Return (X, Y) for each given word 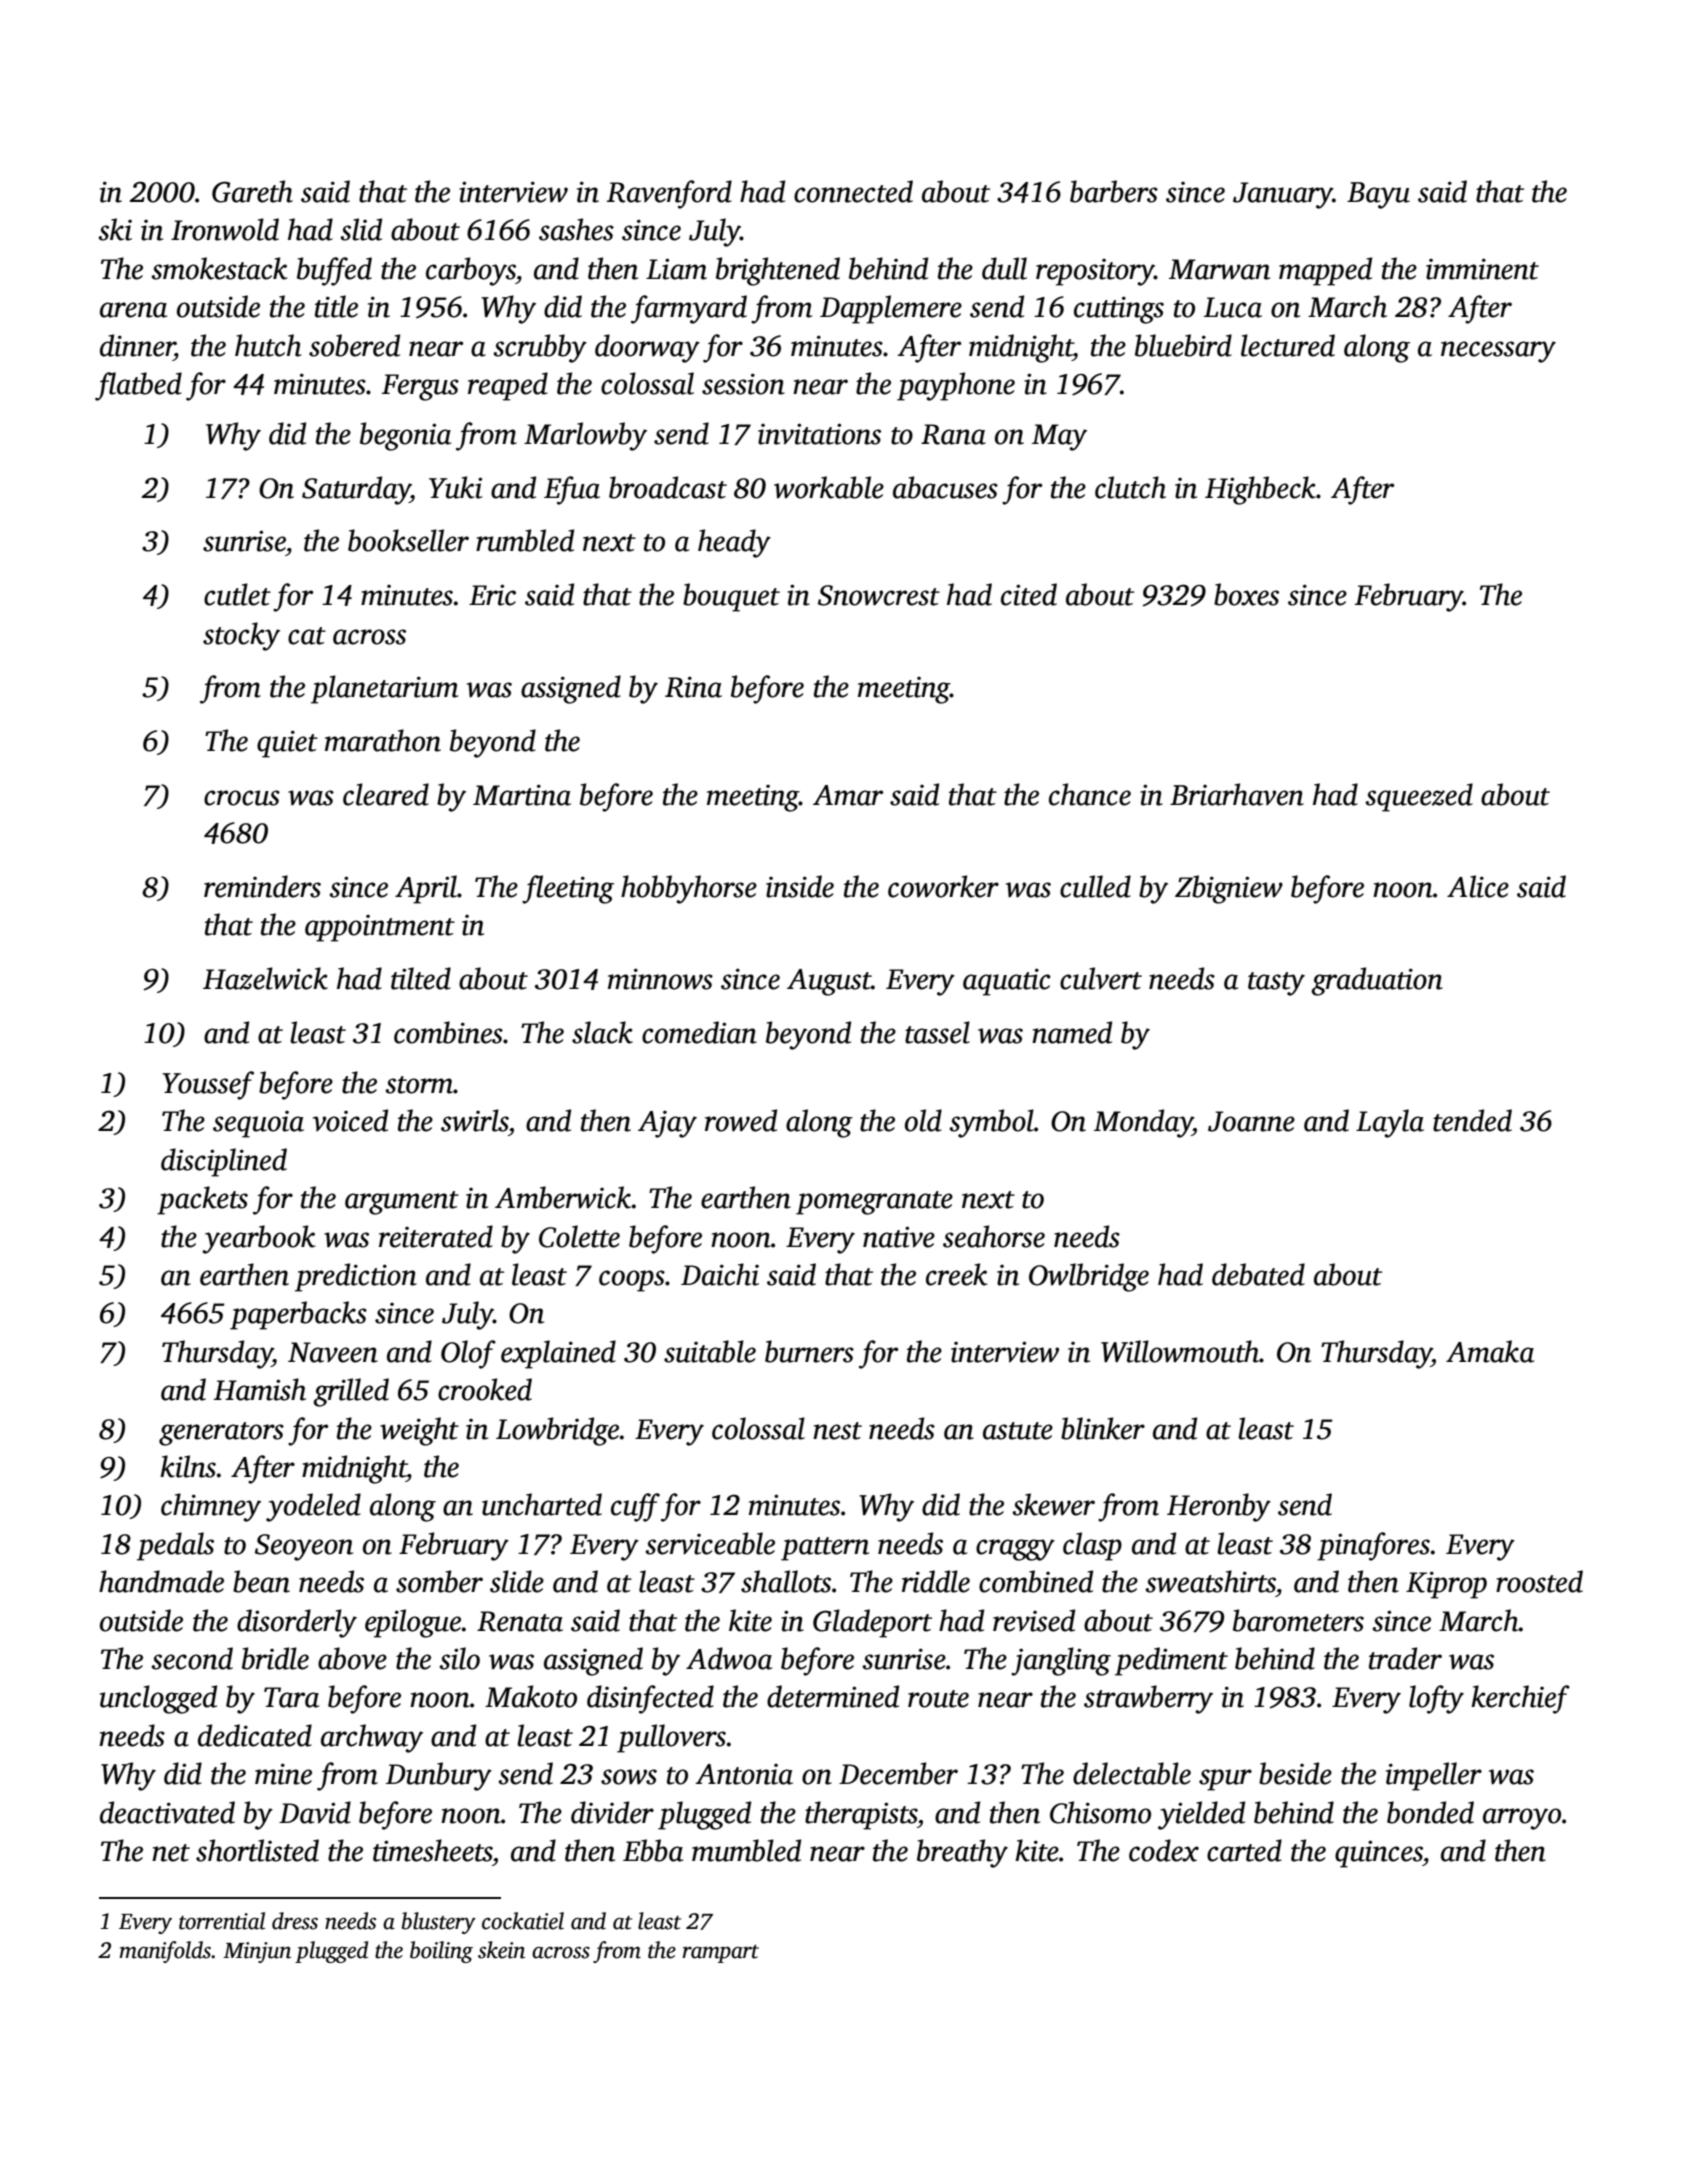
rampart (721, 1954)
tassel (937, 1032)
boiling (441, 1952)
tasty (1276, 984)
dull (1004, 268)
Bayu (1378, 195)
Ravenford (669, 194)
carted (1244, 1850)
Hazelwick (265, 978)
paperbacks (298, 1315)
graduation (1377, 981)
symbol (991, 1123)
